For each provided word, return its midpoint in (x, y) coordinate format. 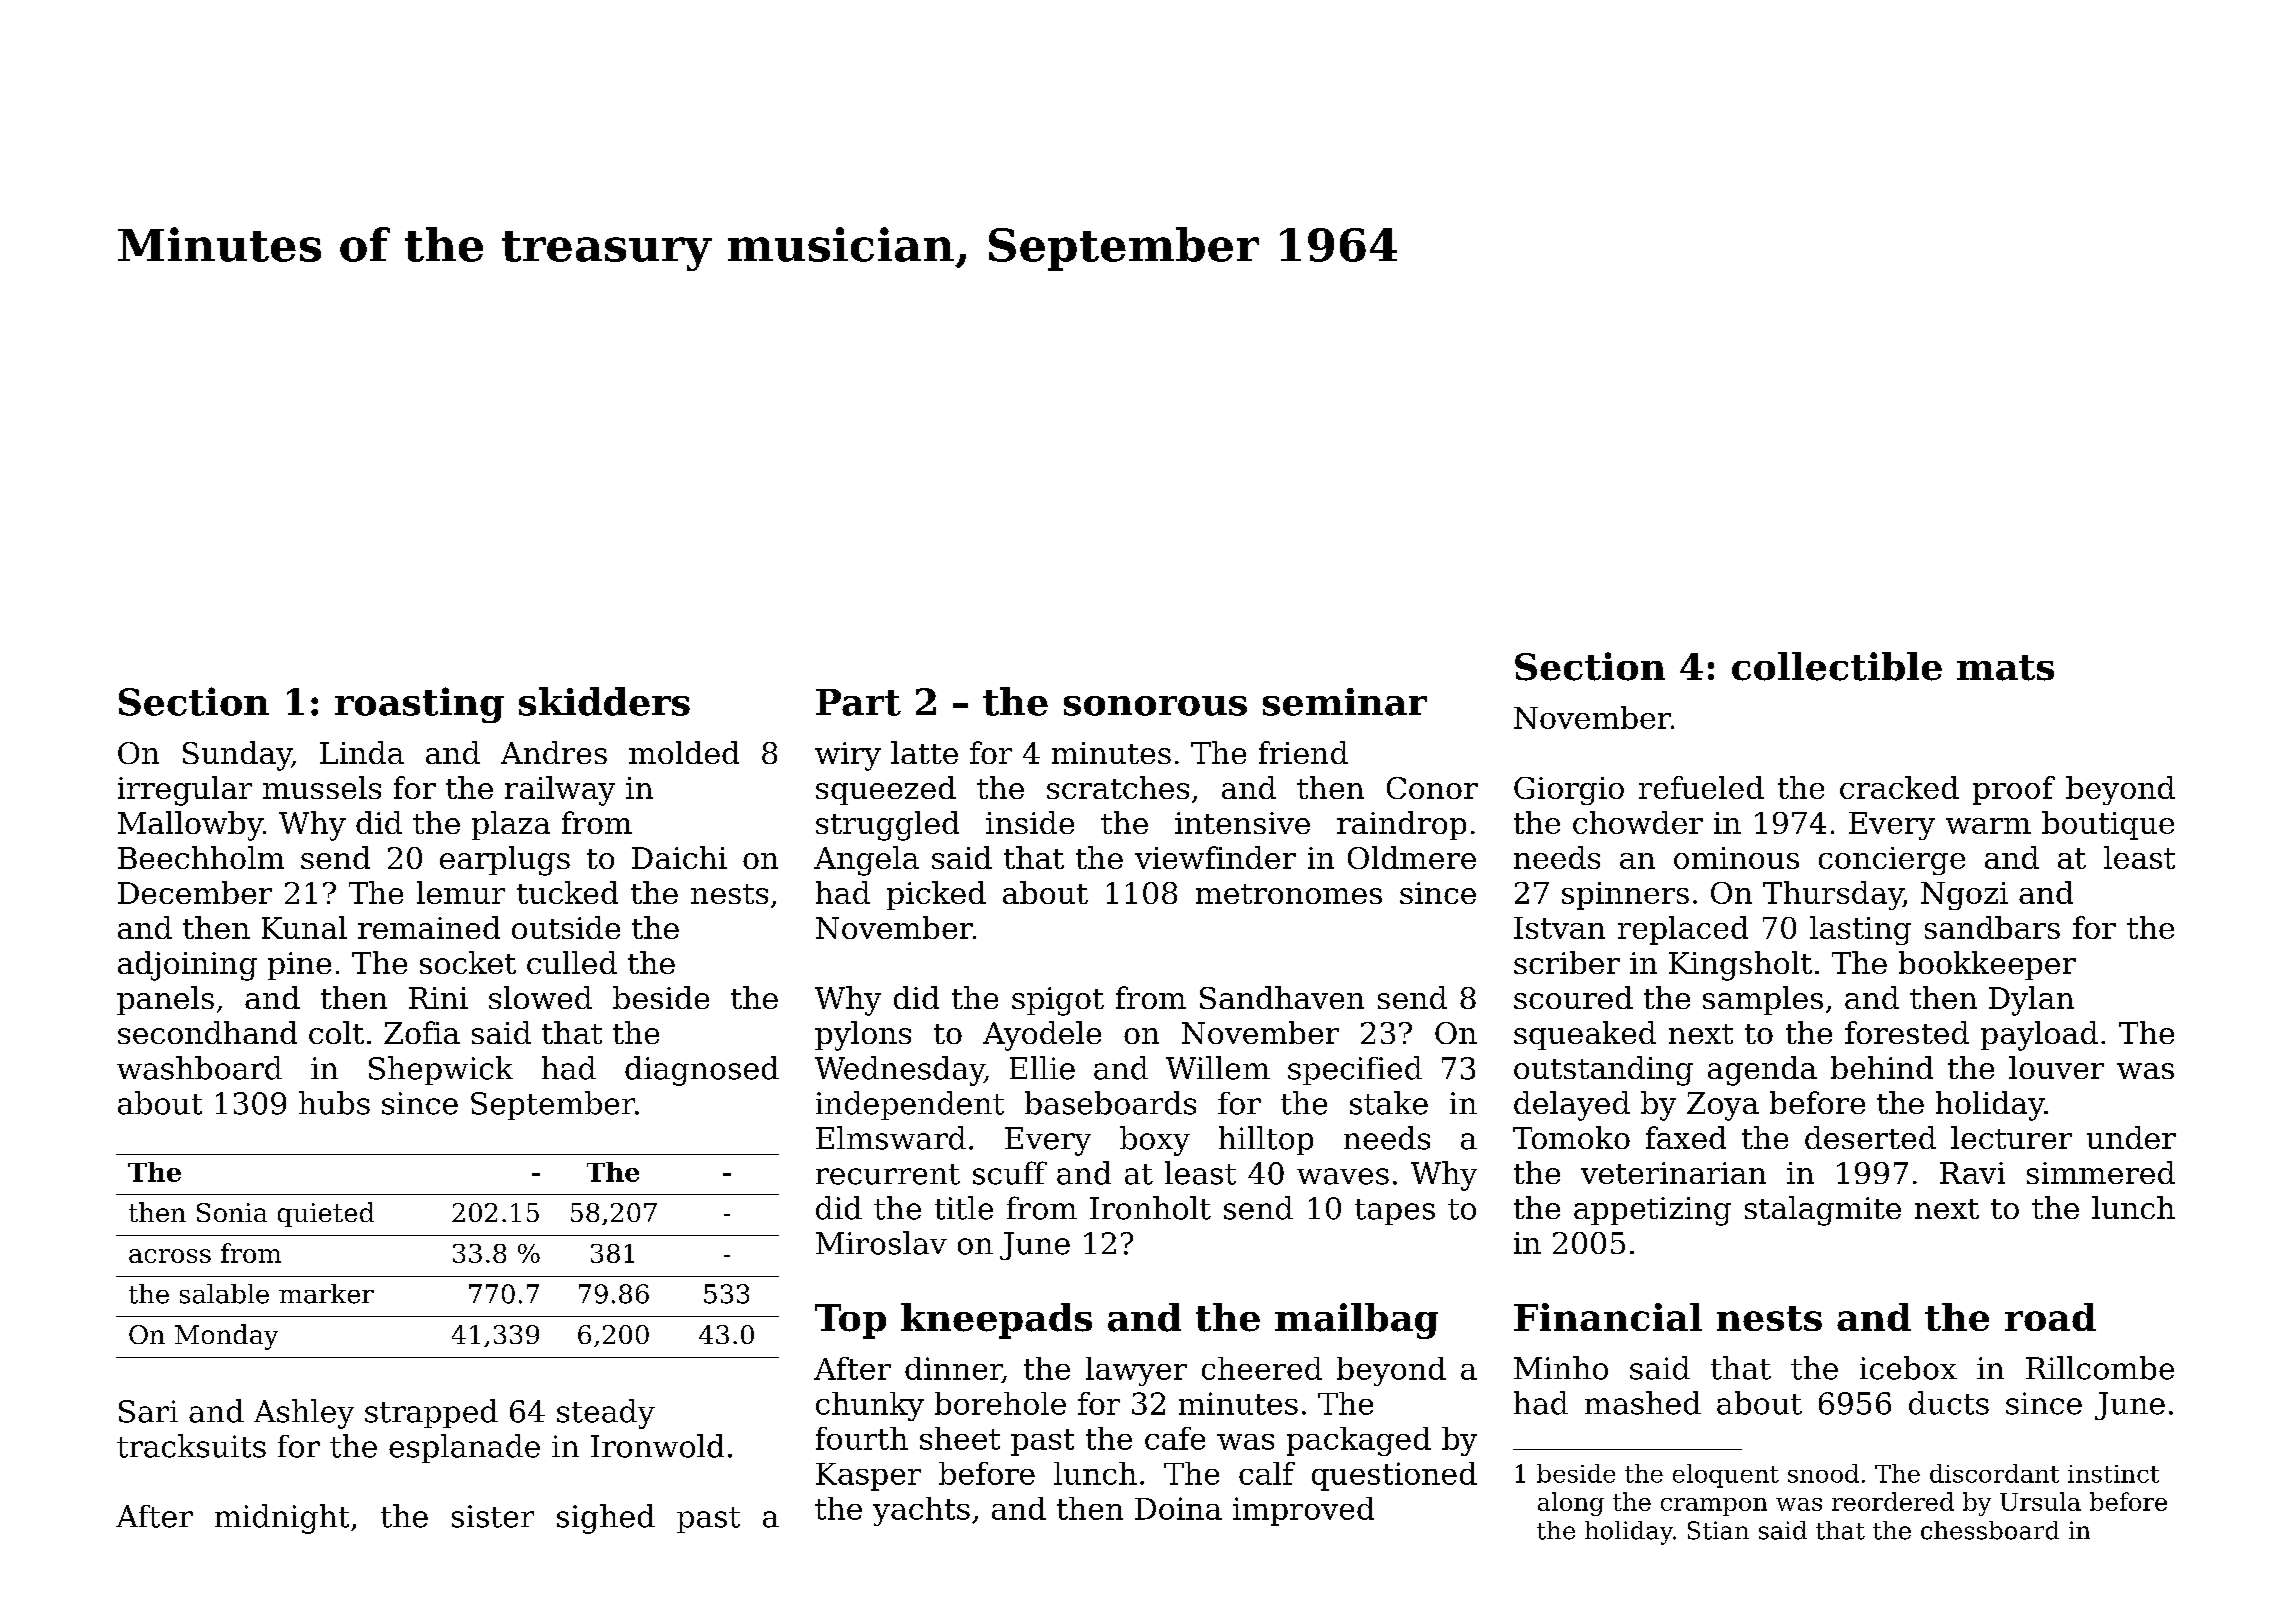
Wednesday (900, 1071)
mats (2005, 668)
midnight (282, 1519)
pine (299, 966)
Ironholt (1150, 1208)
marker (326, 1294)
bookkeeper (1987, 965)
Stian (1718, 1530)
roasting (419, 705)
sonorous (1155, 706)
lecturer (2011, 1137)
